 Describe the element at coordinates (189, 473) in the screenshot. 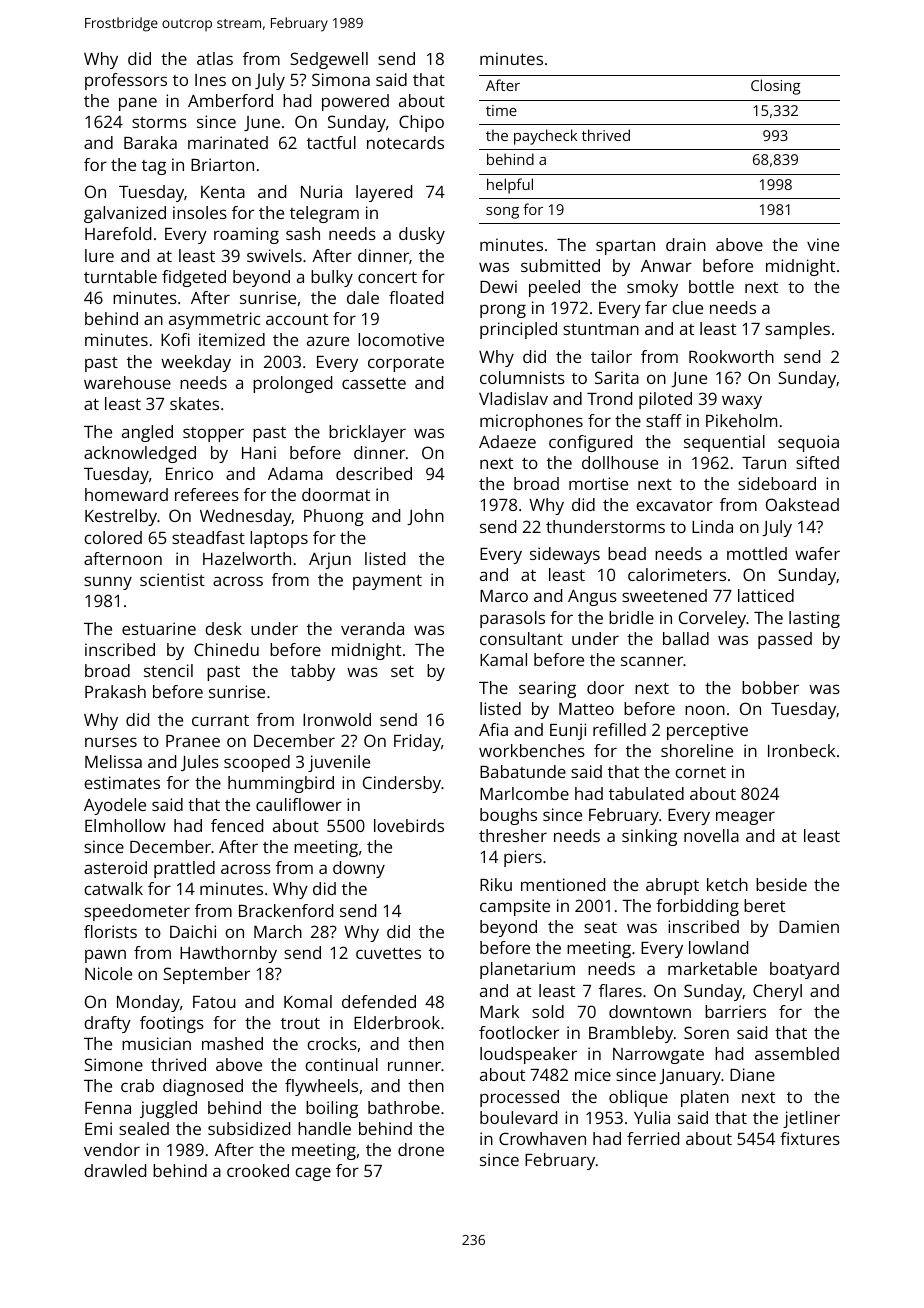

I see `Enrico` at that location.
